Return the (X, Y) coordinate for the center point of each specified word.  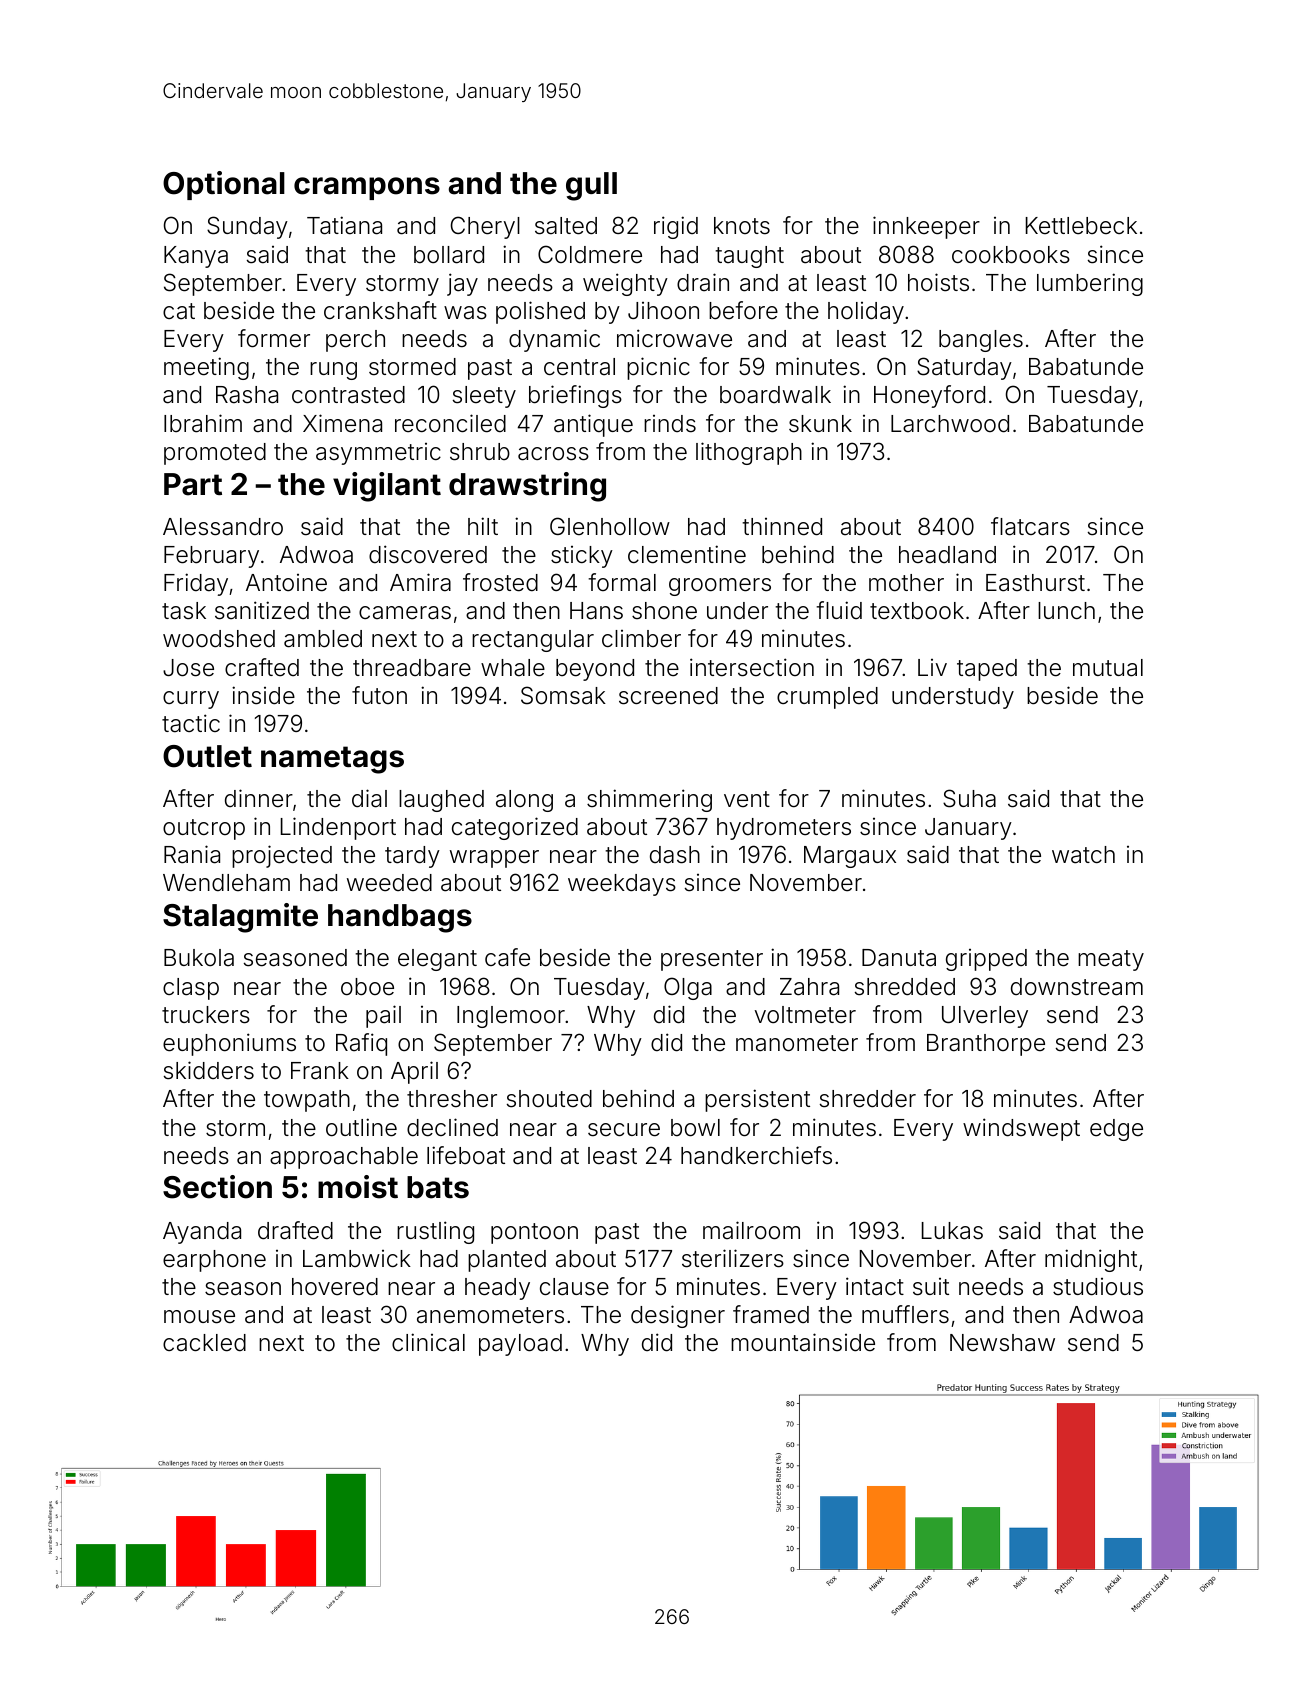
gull (591, 186)
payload (520, 1345)
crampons (367, 188)
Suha (969, 798)
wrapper (494, 859)
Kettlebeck (1081, 226)
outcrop (204, 829)
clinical (428, 1342)
